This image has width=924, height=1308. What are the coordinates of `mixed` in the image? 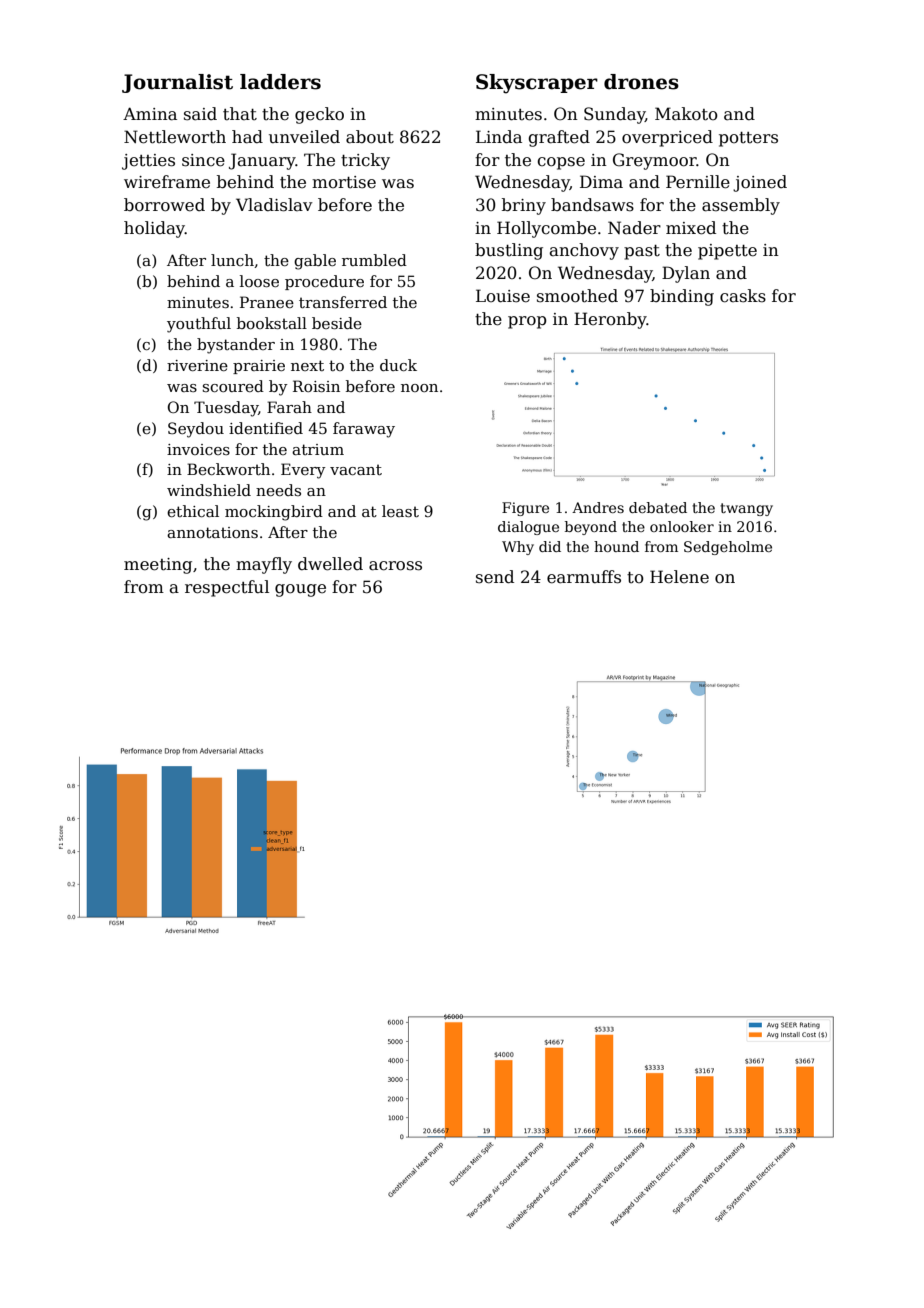 It's located at (691, 228).
